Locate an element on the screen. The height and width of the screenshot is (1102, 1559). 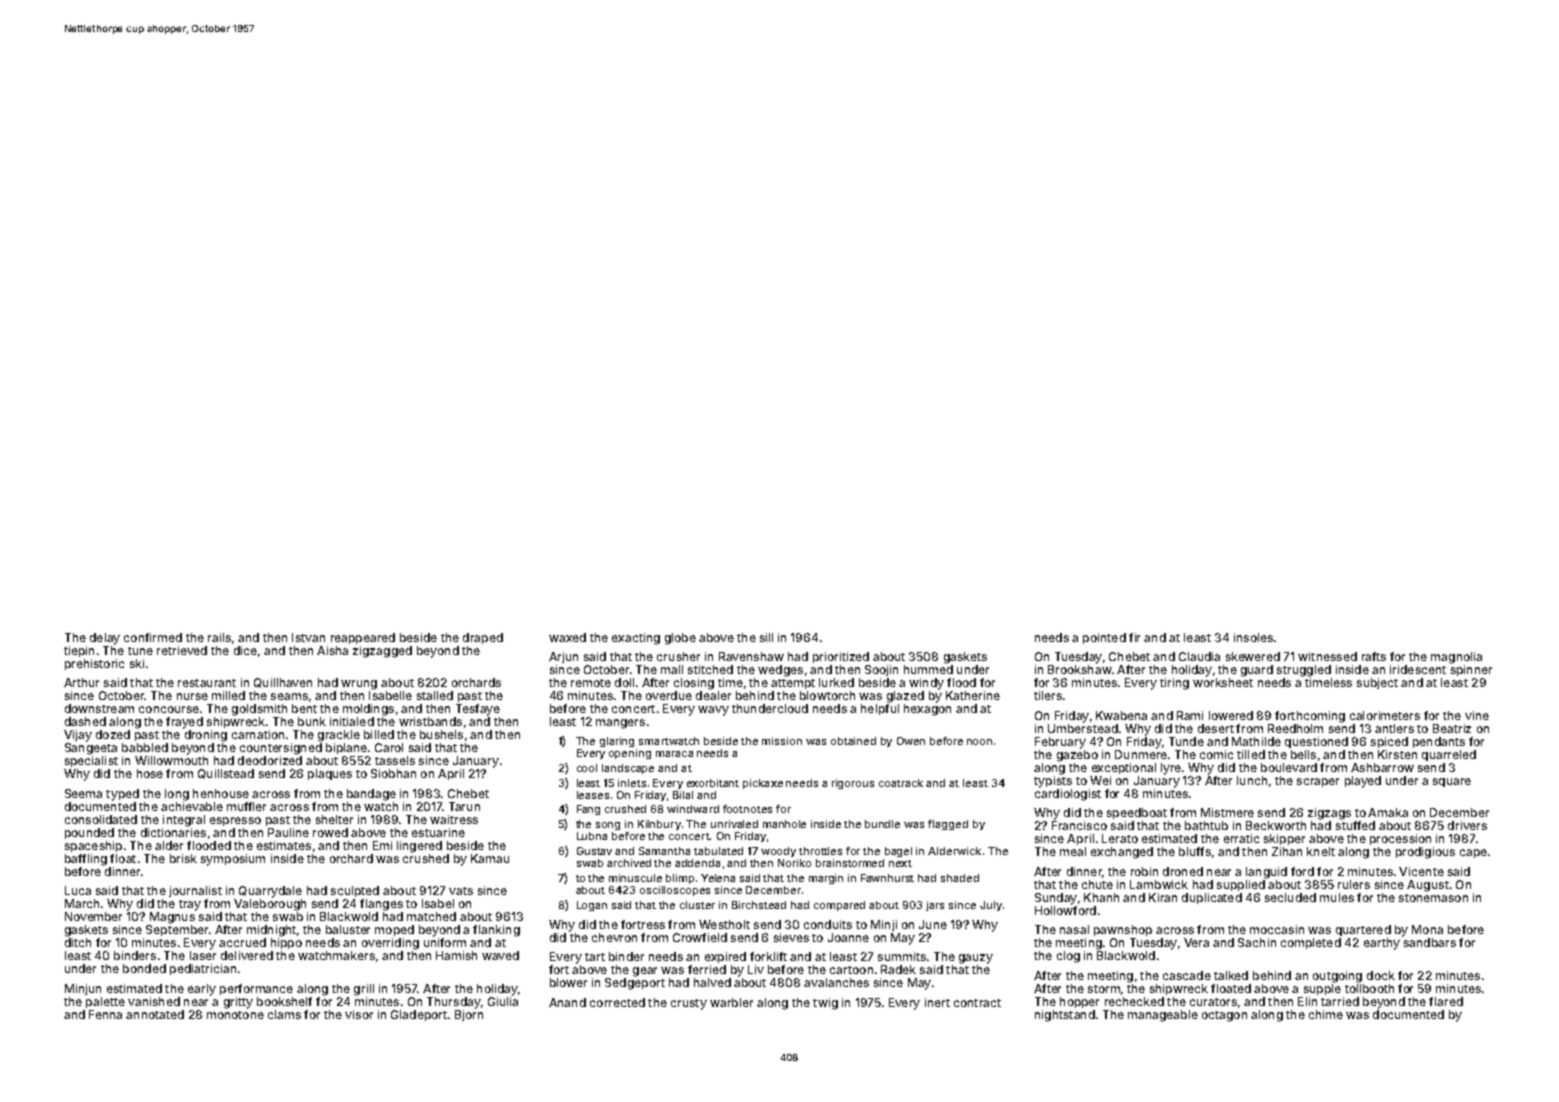
windy is located at coordinates (926, 684).
